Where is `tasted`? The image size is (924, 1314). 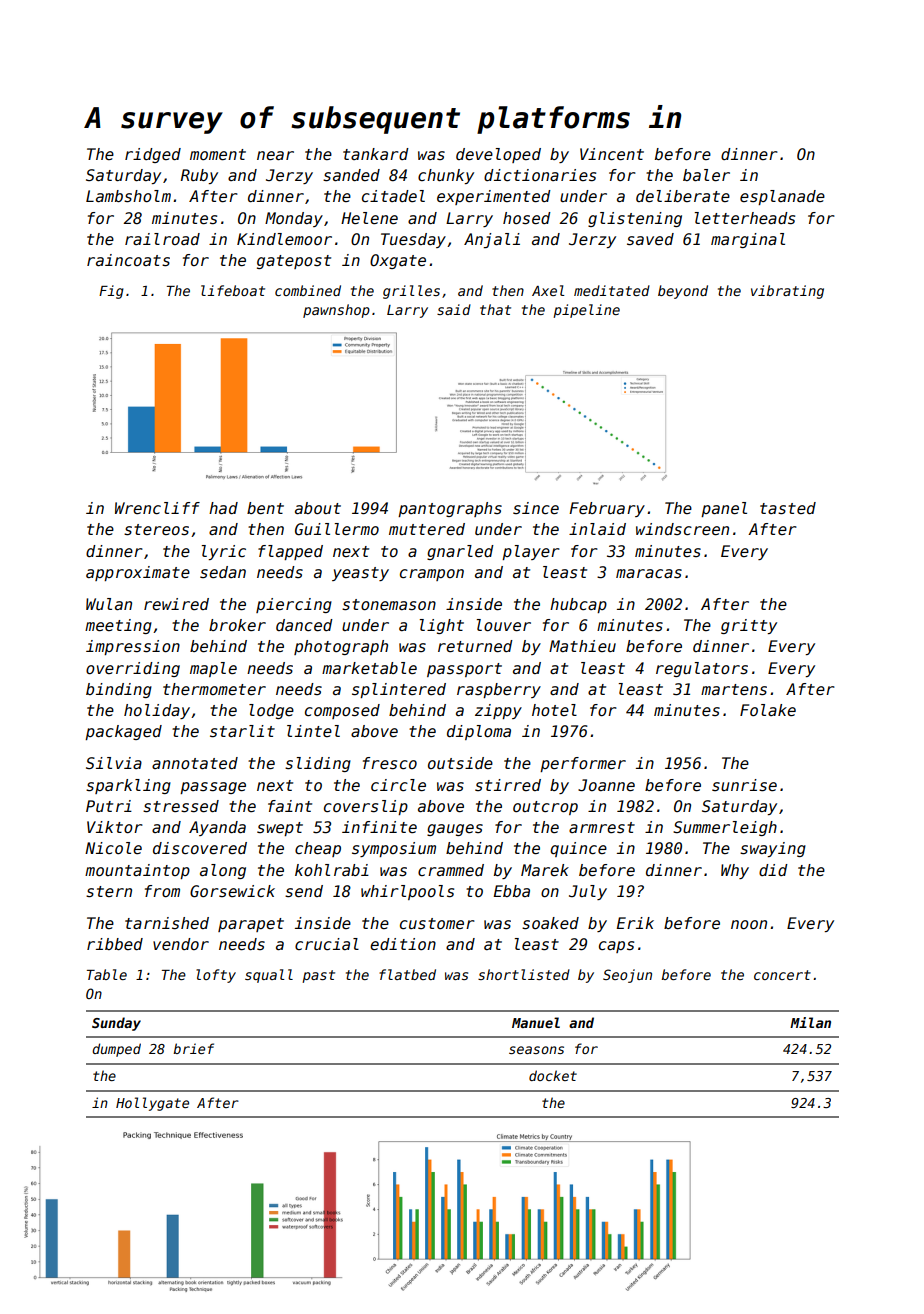 tasted is located at coordinates (788, 508).
